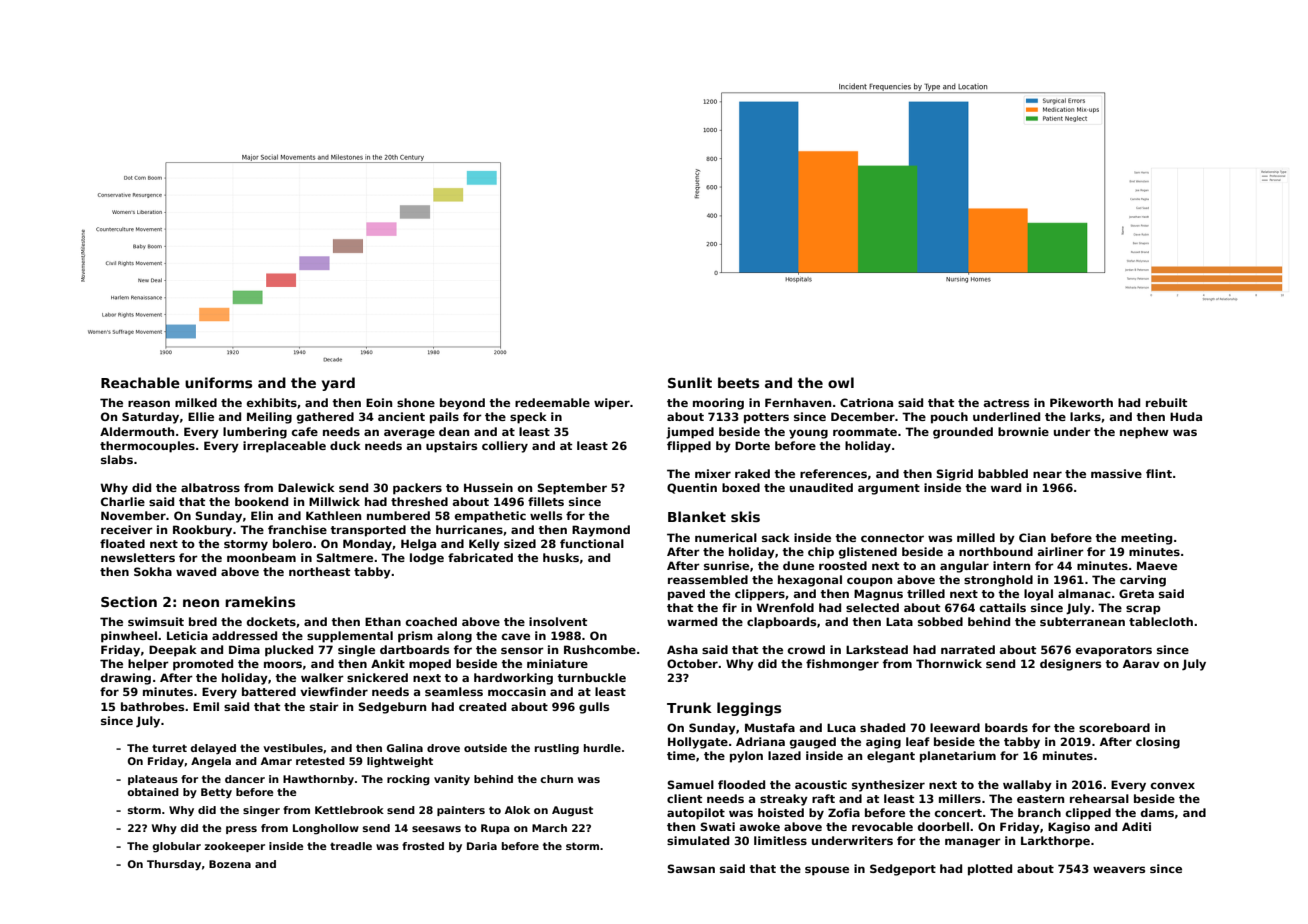 This page has height=924, width=1308. I want to click on brownie, so click(1023, 431).
